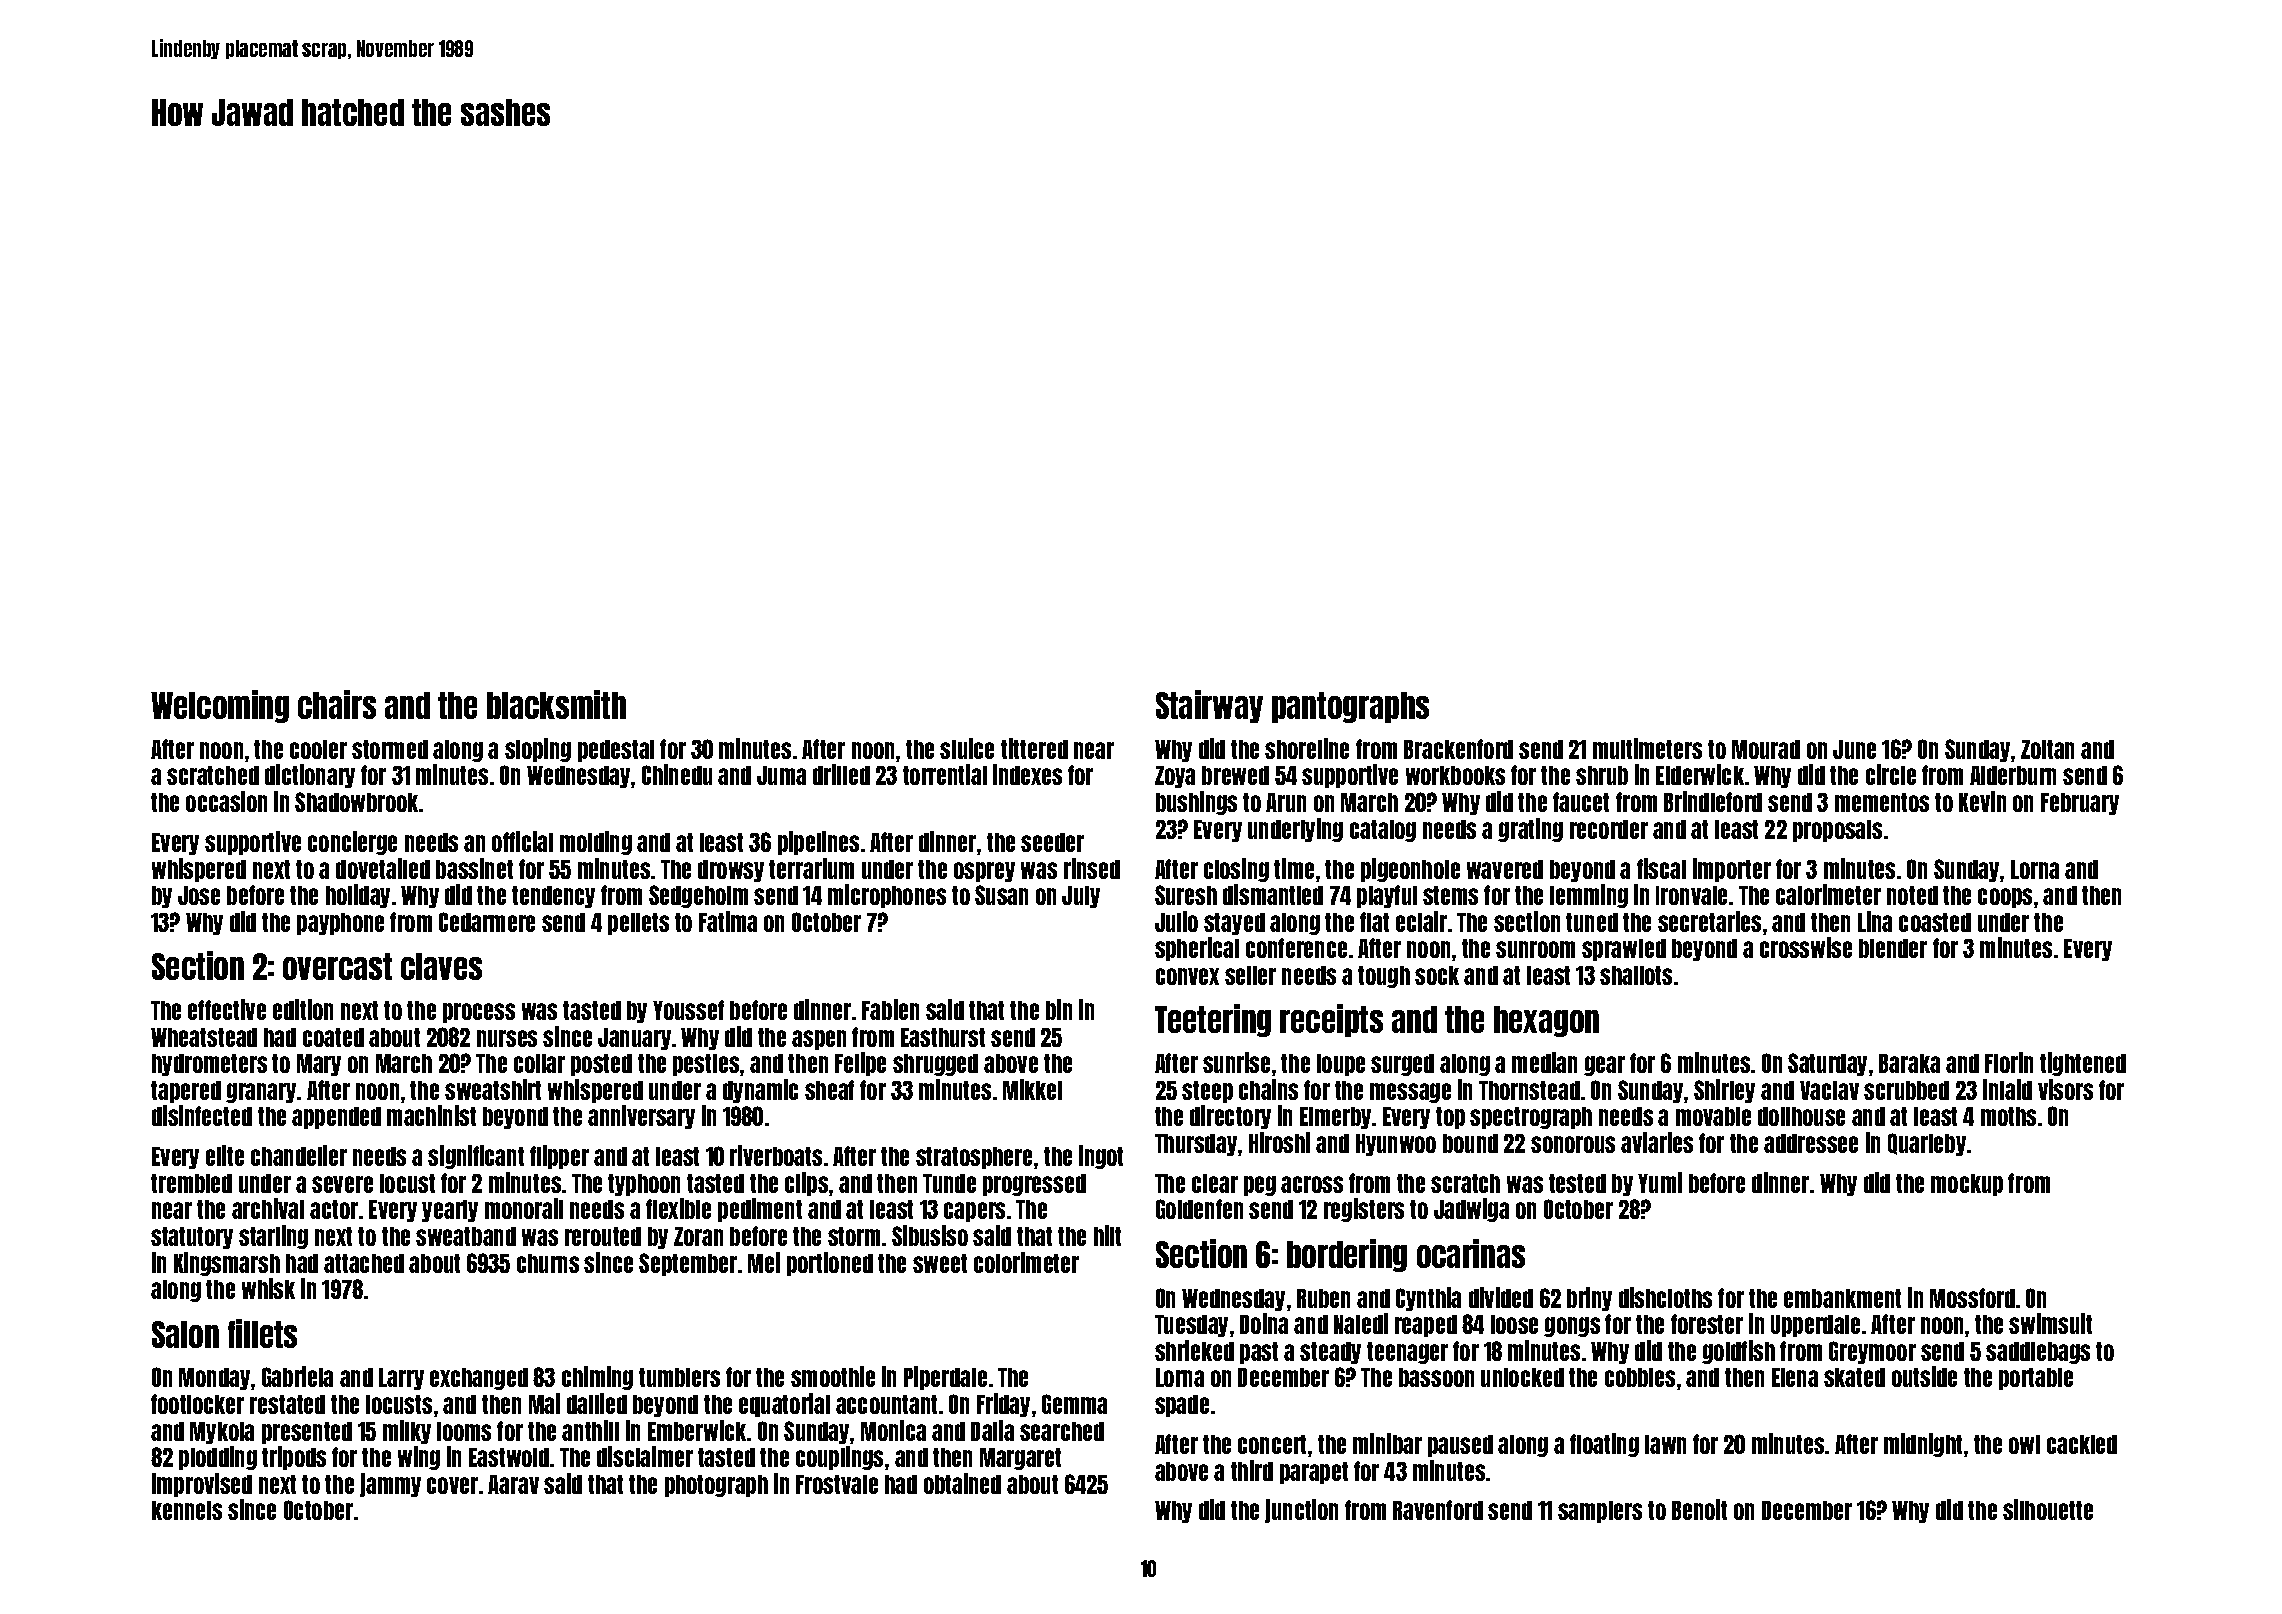 The image size is (2282, 1614). What do you see at coordinates (1882, 802) in the screenshot?
I see `mementos` at bounding box center [1882, 802].
